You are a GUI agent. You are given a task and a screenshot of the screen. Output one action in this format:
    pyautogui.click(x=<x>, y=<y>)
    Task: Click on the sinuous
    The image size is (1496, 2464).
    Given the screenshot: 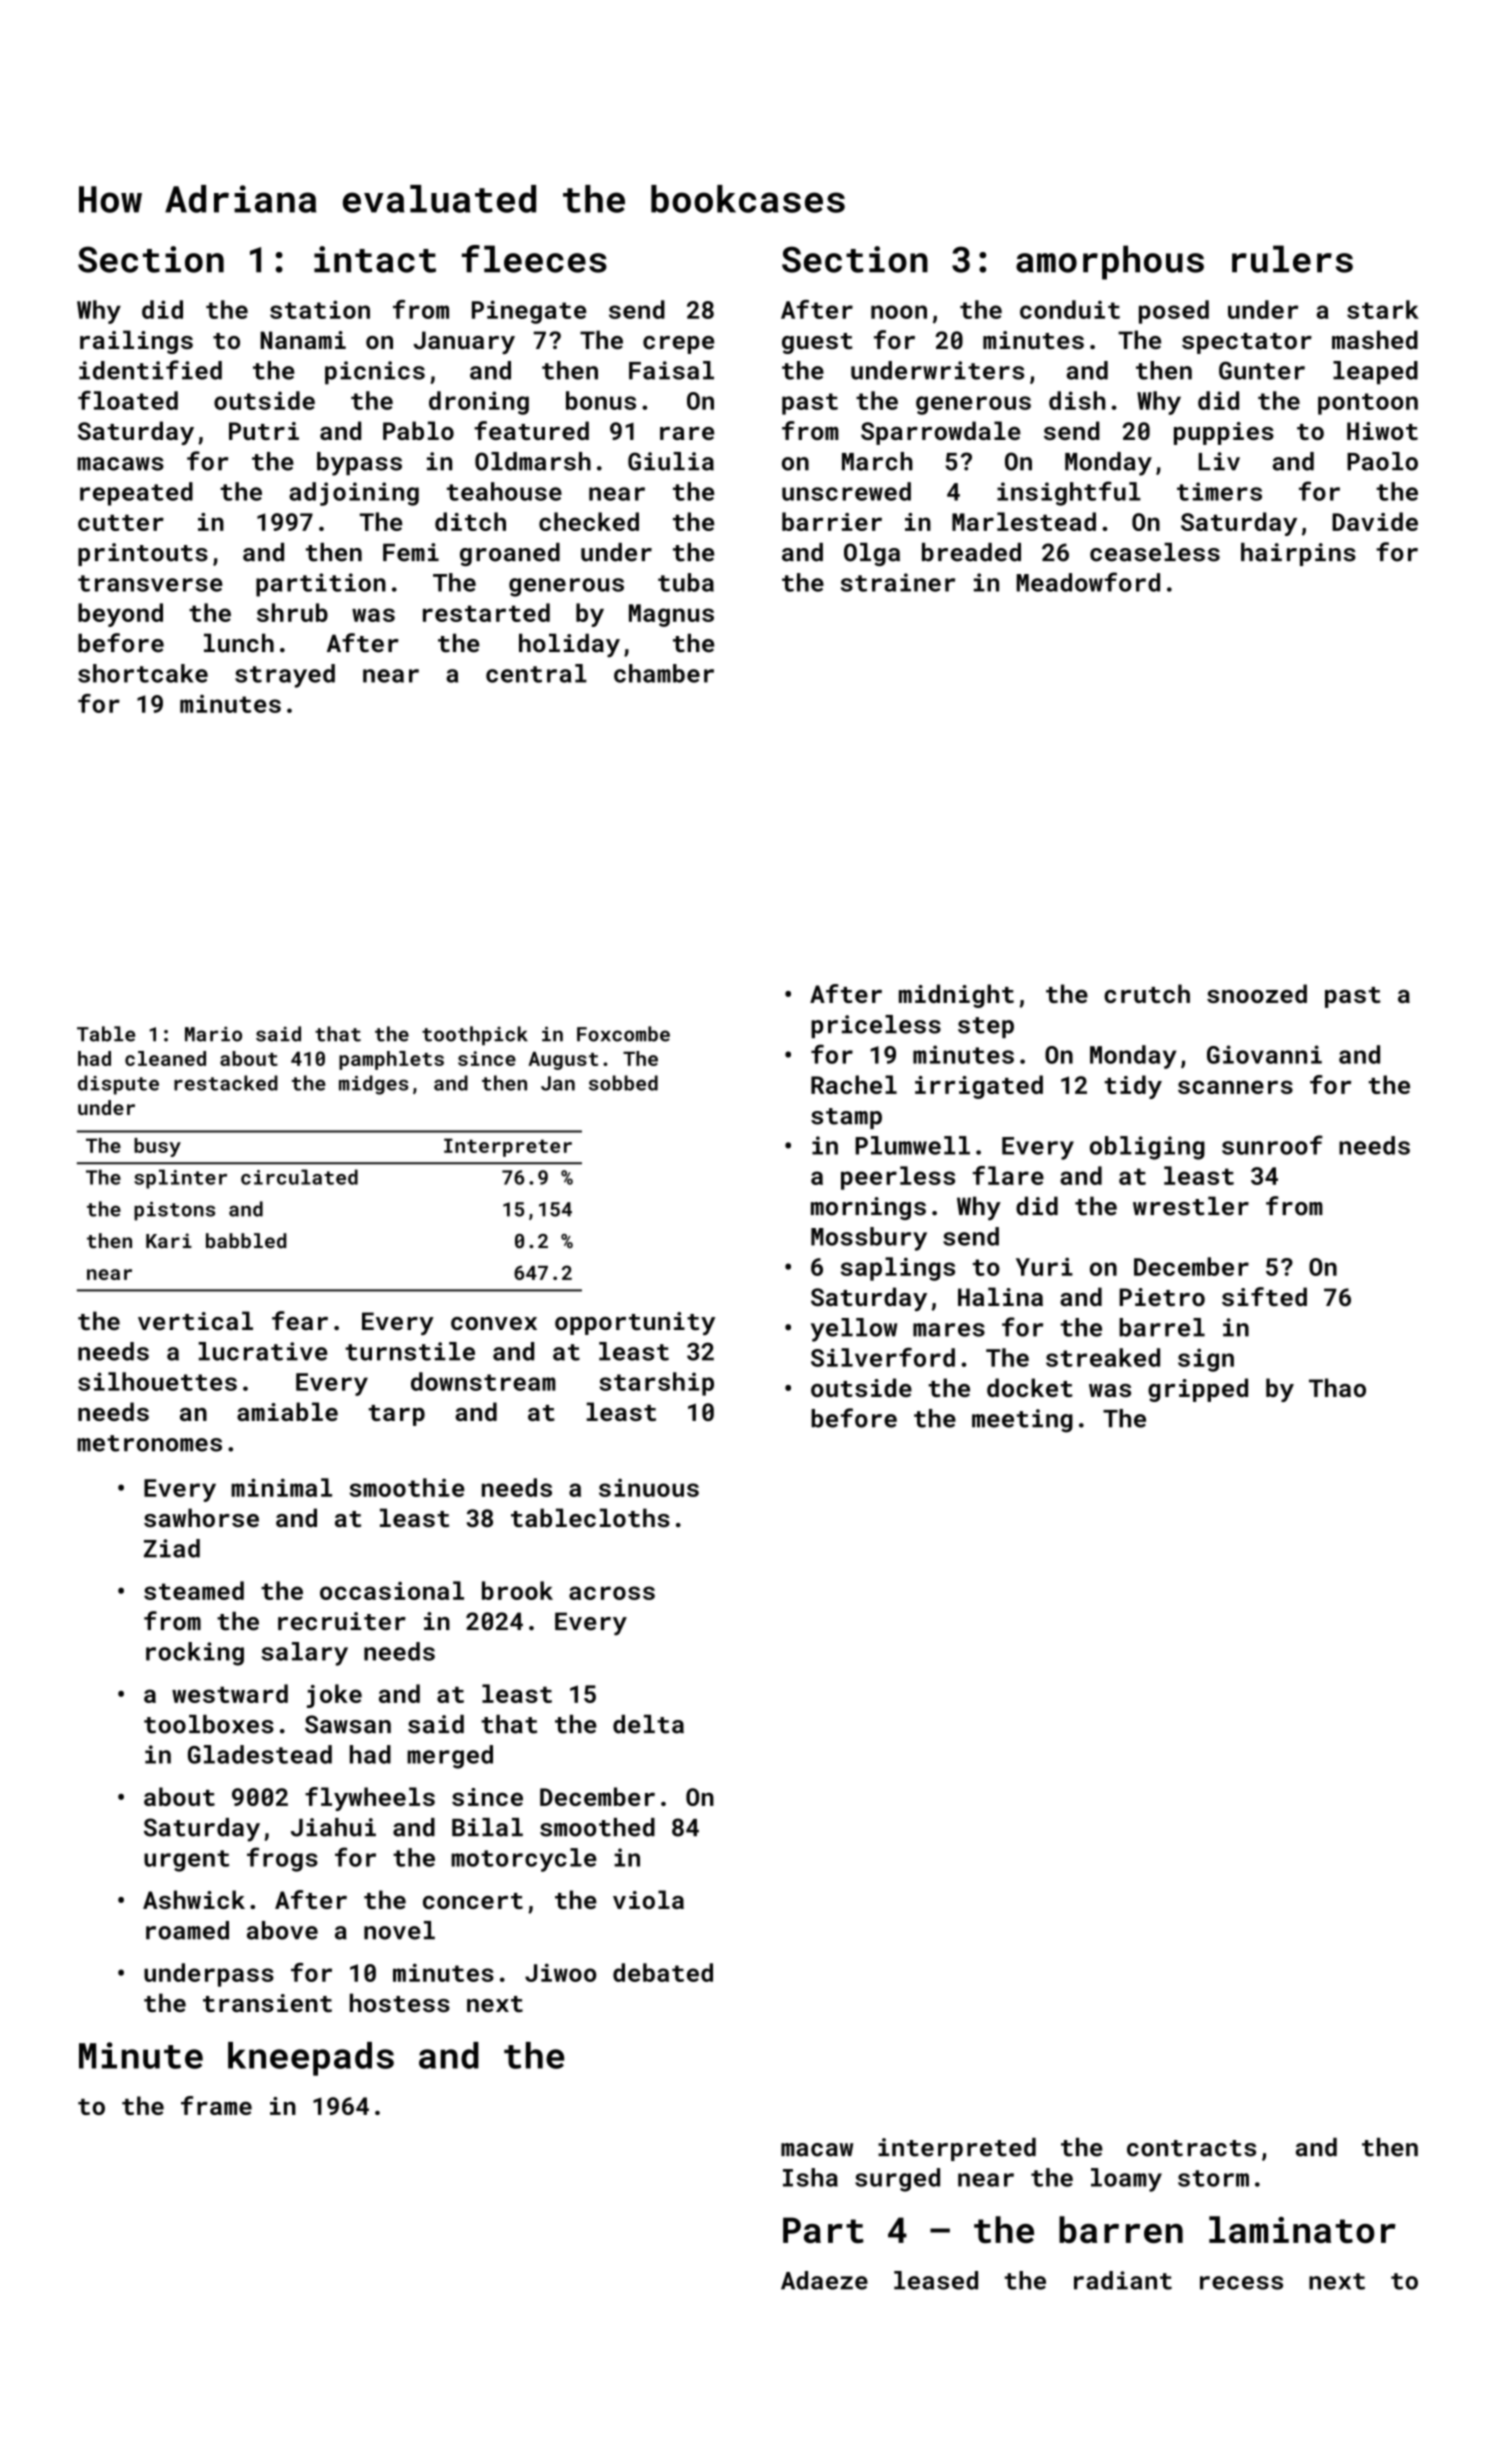 What is the action you would take?
    pyautogui.click(x=649, y=1488)
